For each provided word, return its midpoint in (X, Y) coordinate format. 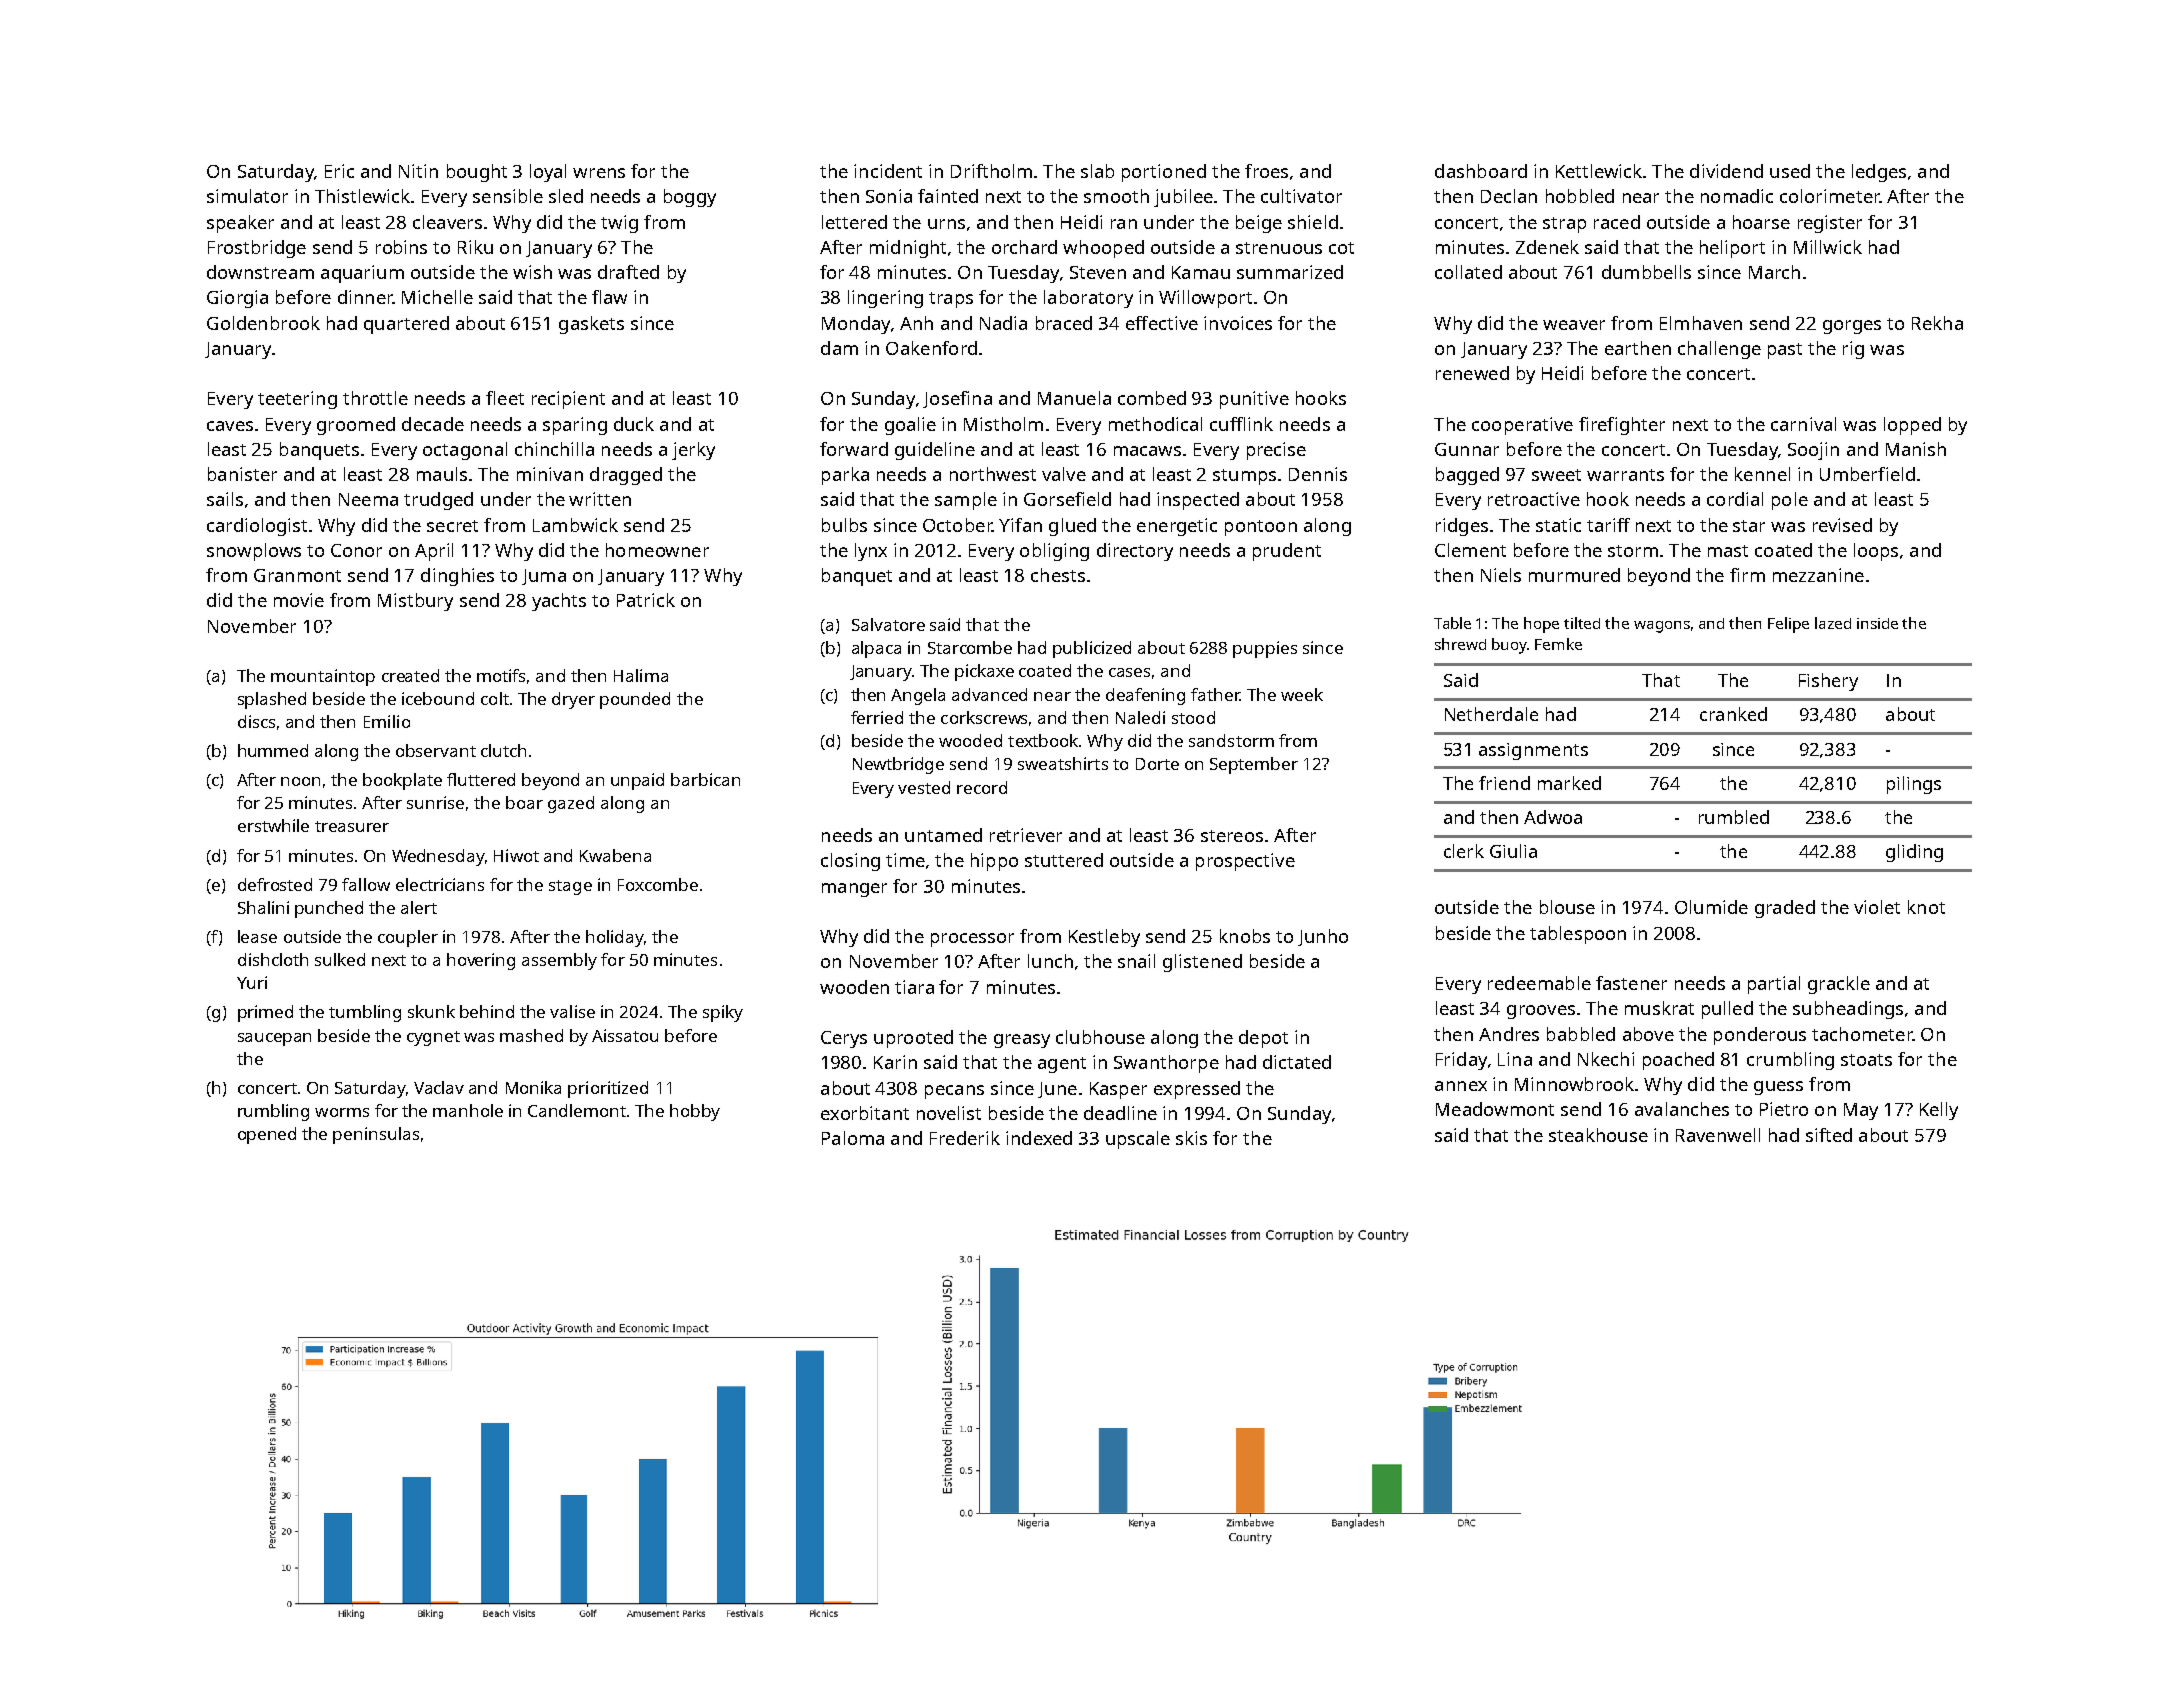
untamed (943, 835)
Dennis (1318, 474)
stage (570, 887)
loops (1876, 552)
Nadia (1003, 323)
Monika (533, 1087)
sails (225, 499)
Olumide (1711, 907)
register (1830, 224)
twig (619, 224)
